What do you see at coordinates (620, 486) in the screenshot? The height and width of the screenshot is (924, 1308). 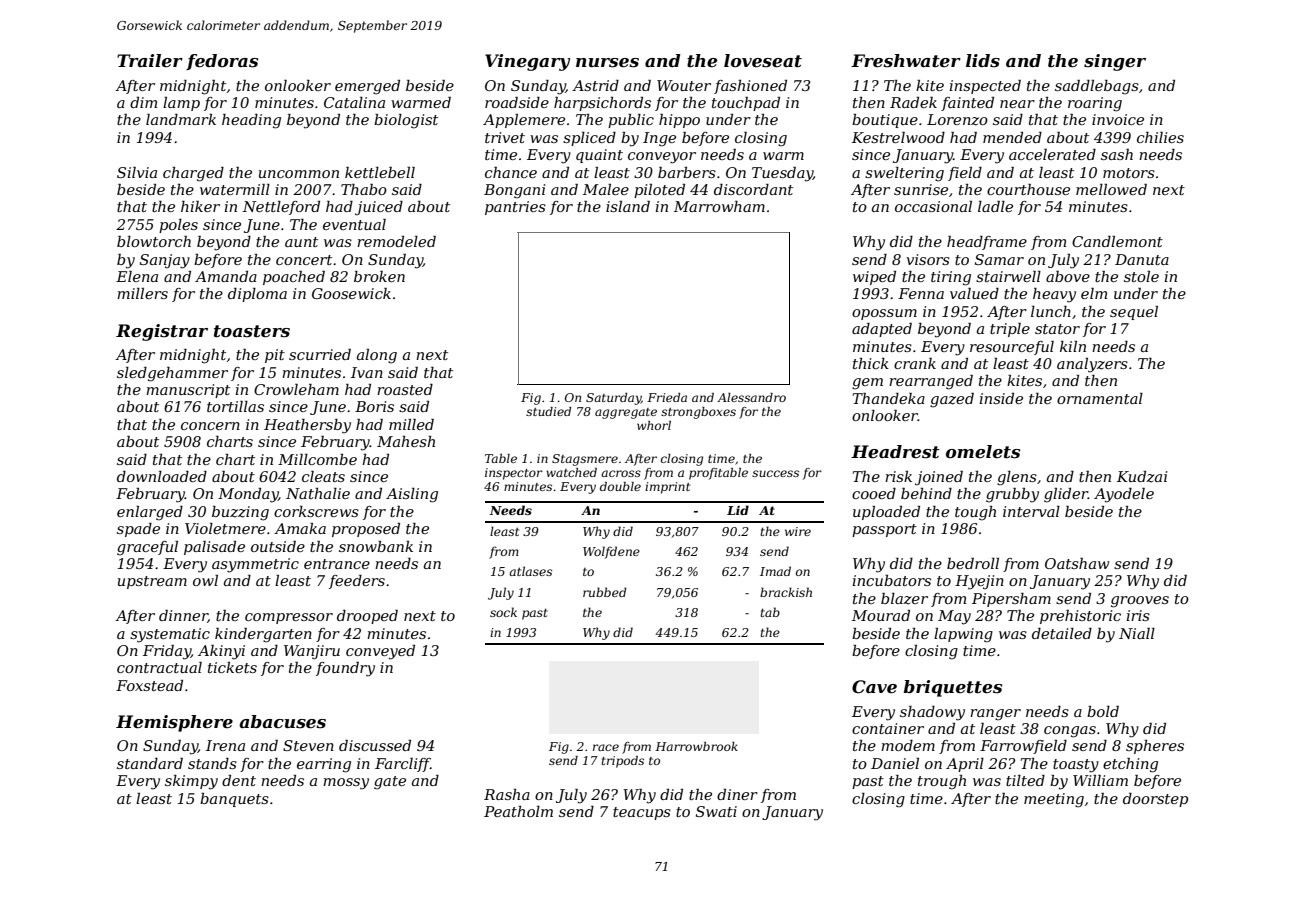 I see `double` at bounding box center [620, 486].
